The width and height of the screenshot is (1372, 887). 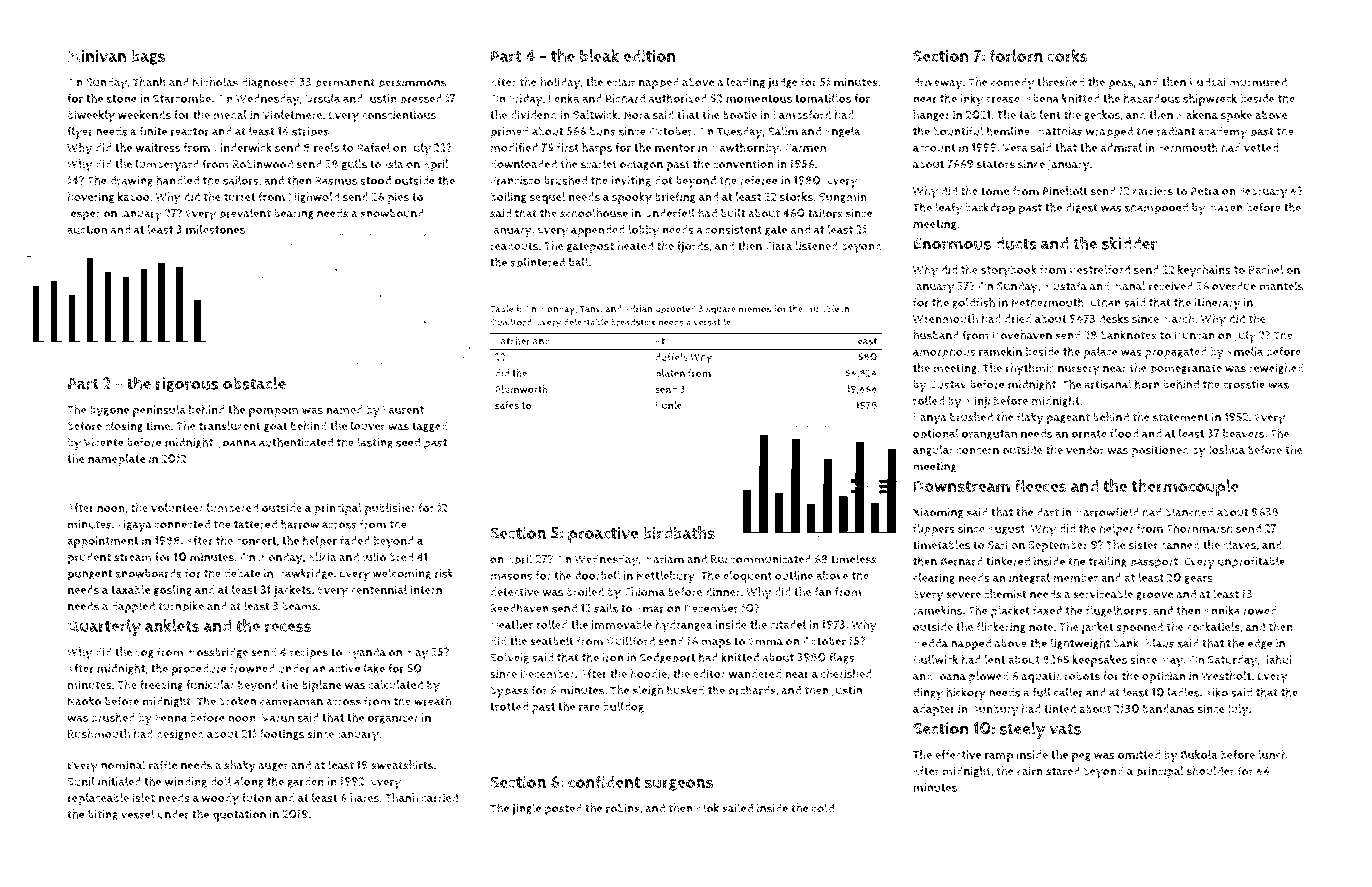 What do you see at coordinates (1210, 771) in the screenshot?
I see `shoulder` at bounding box center [1210, 771].
